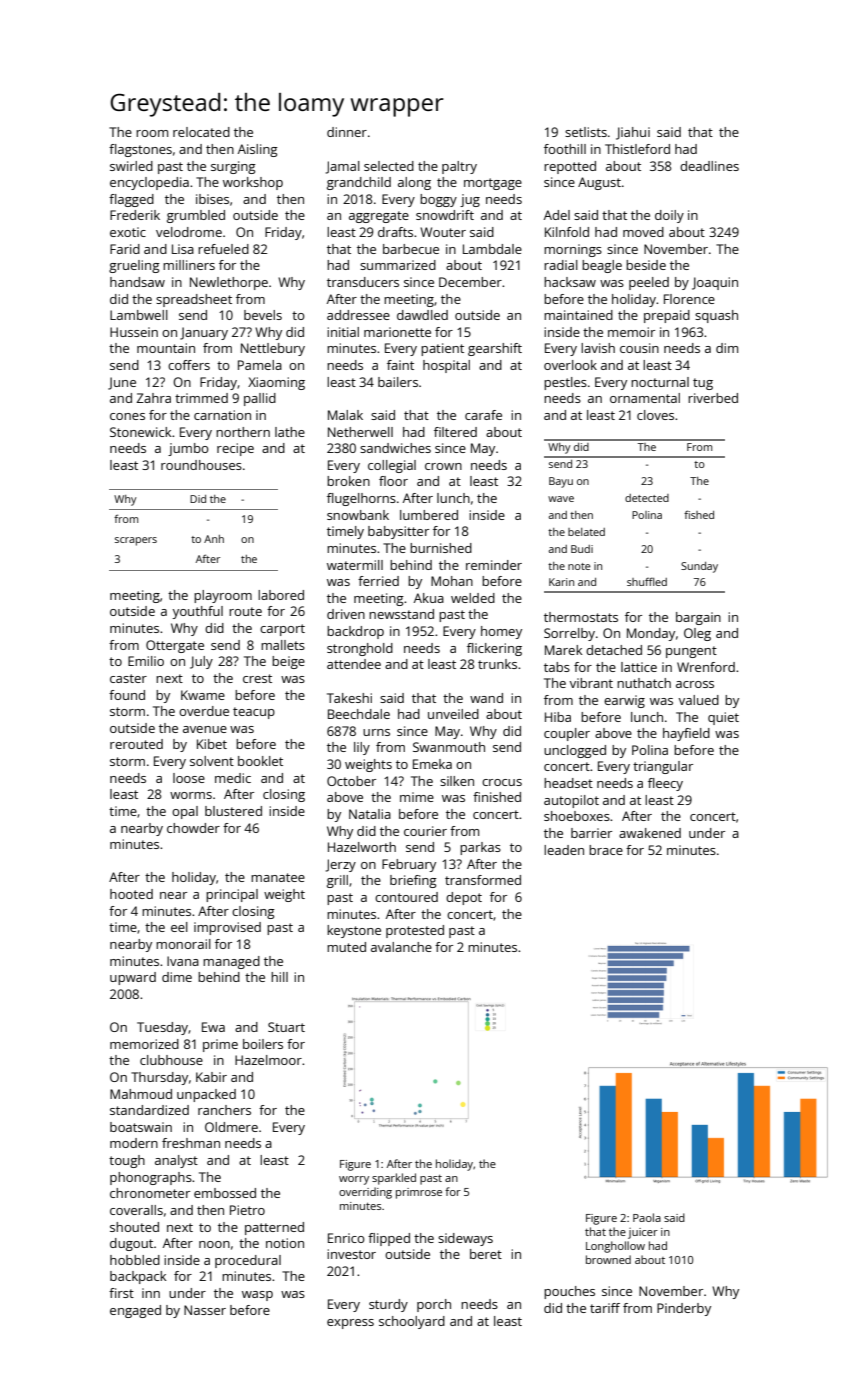  I want to click on mime, so click(417, 797).
